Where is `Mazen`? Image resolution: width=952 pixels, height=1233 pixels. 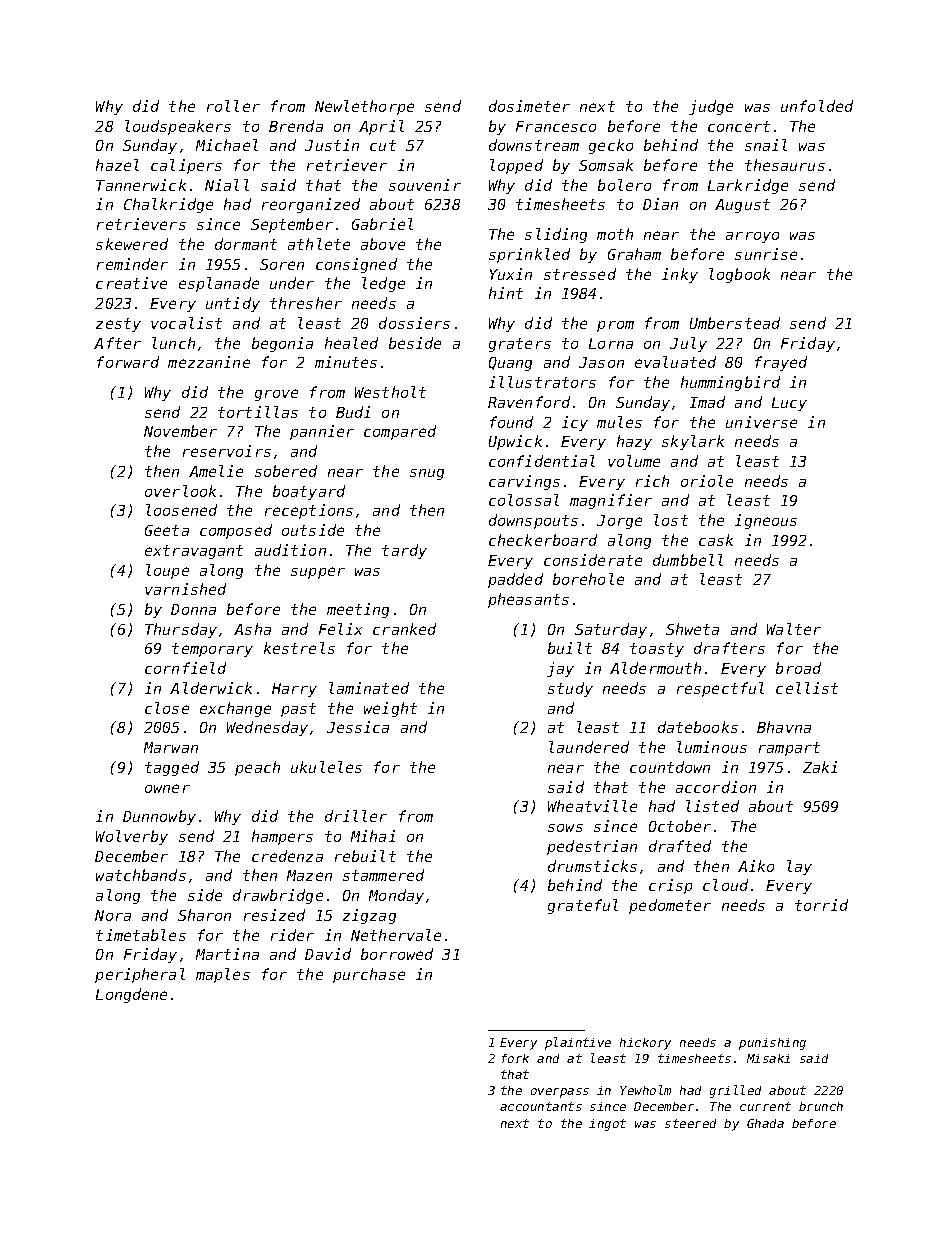 Mazen is located at coordinates (309, 875).
